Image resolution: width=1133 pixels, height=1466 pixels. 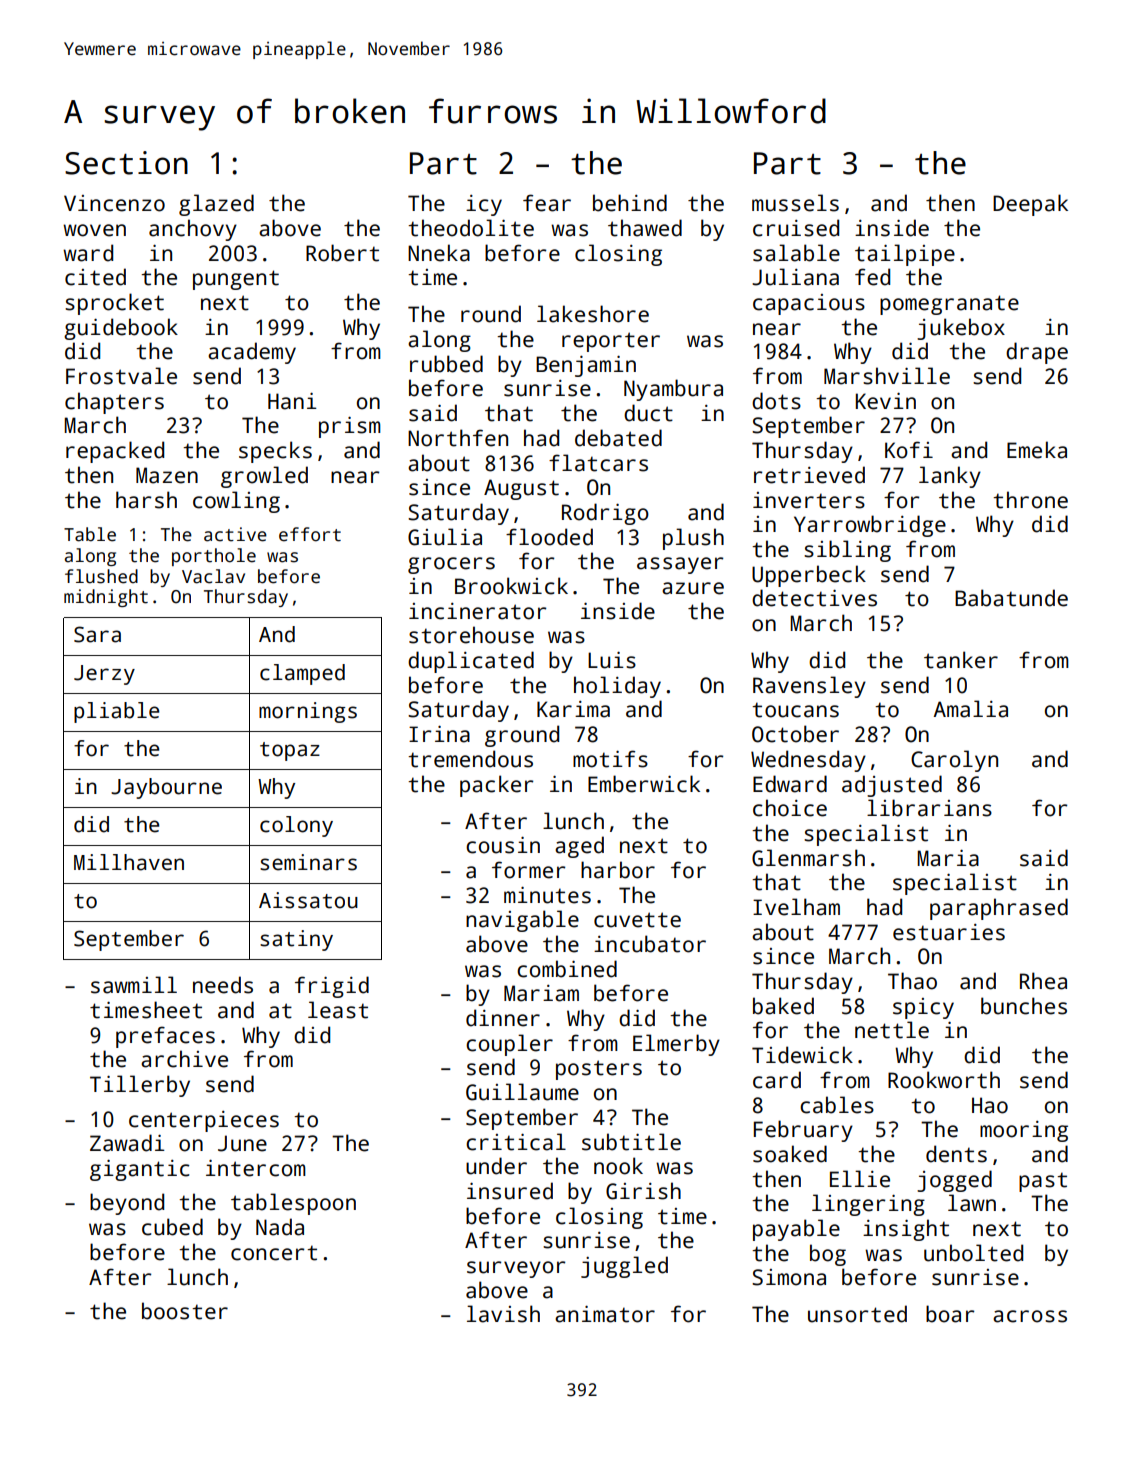 What do you see at coordinates (280, 1227) in the image?
I see `Nada` at bounding box center [280, 1227].
